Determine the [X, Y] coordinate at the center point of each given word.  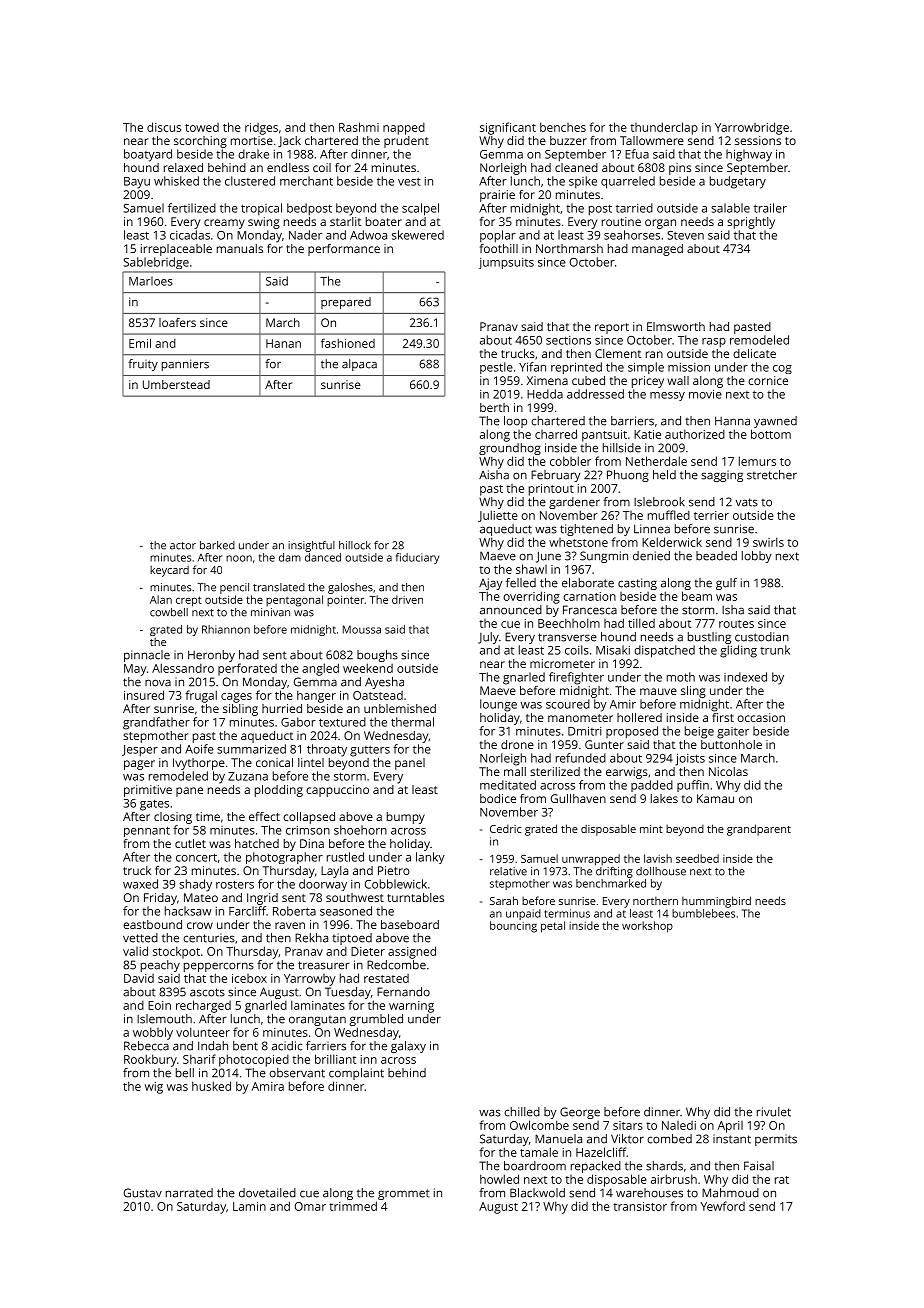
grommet [404, 1194]
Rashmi [359, 127]
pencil [234, 588]
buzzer [568, 140]
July [488, 638]
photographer [284, 858]
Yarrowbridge [752, 128]
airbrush [674, 1179]
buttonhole [731, 744]
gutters [370, 751]
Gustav [143, 1193]
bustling [709, 638]
